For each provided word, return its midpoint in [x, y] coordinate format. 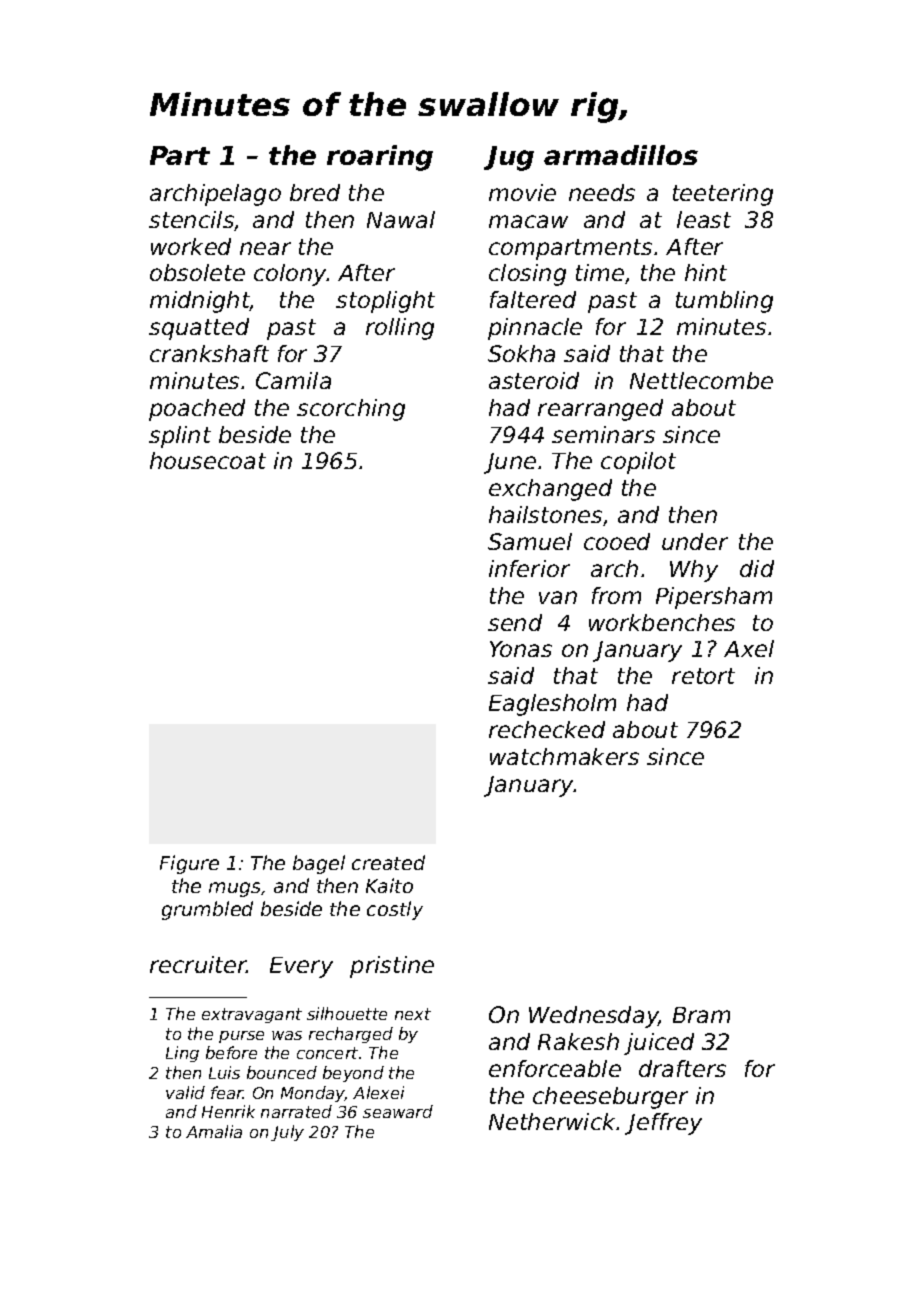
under [695, 541]
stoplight [385, 302]
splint [180, 437]
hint [706, 272]
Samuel [530, 541]
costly [395, 910]
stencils [192, 221]
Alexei [378, 1092]
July [287, 1133]
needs [602, 192]
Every [301, 967]
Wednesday [594, 1017]
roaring [380, 158]
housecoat [208, 460]
